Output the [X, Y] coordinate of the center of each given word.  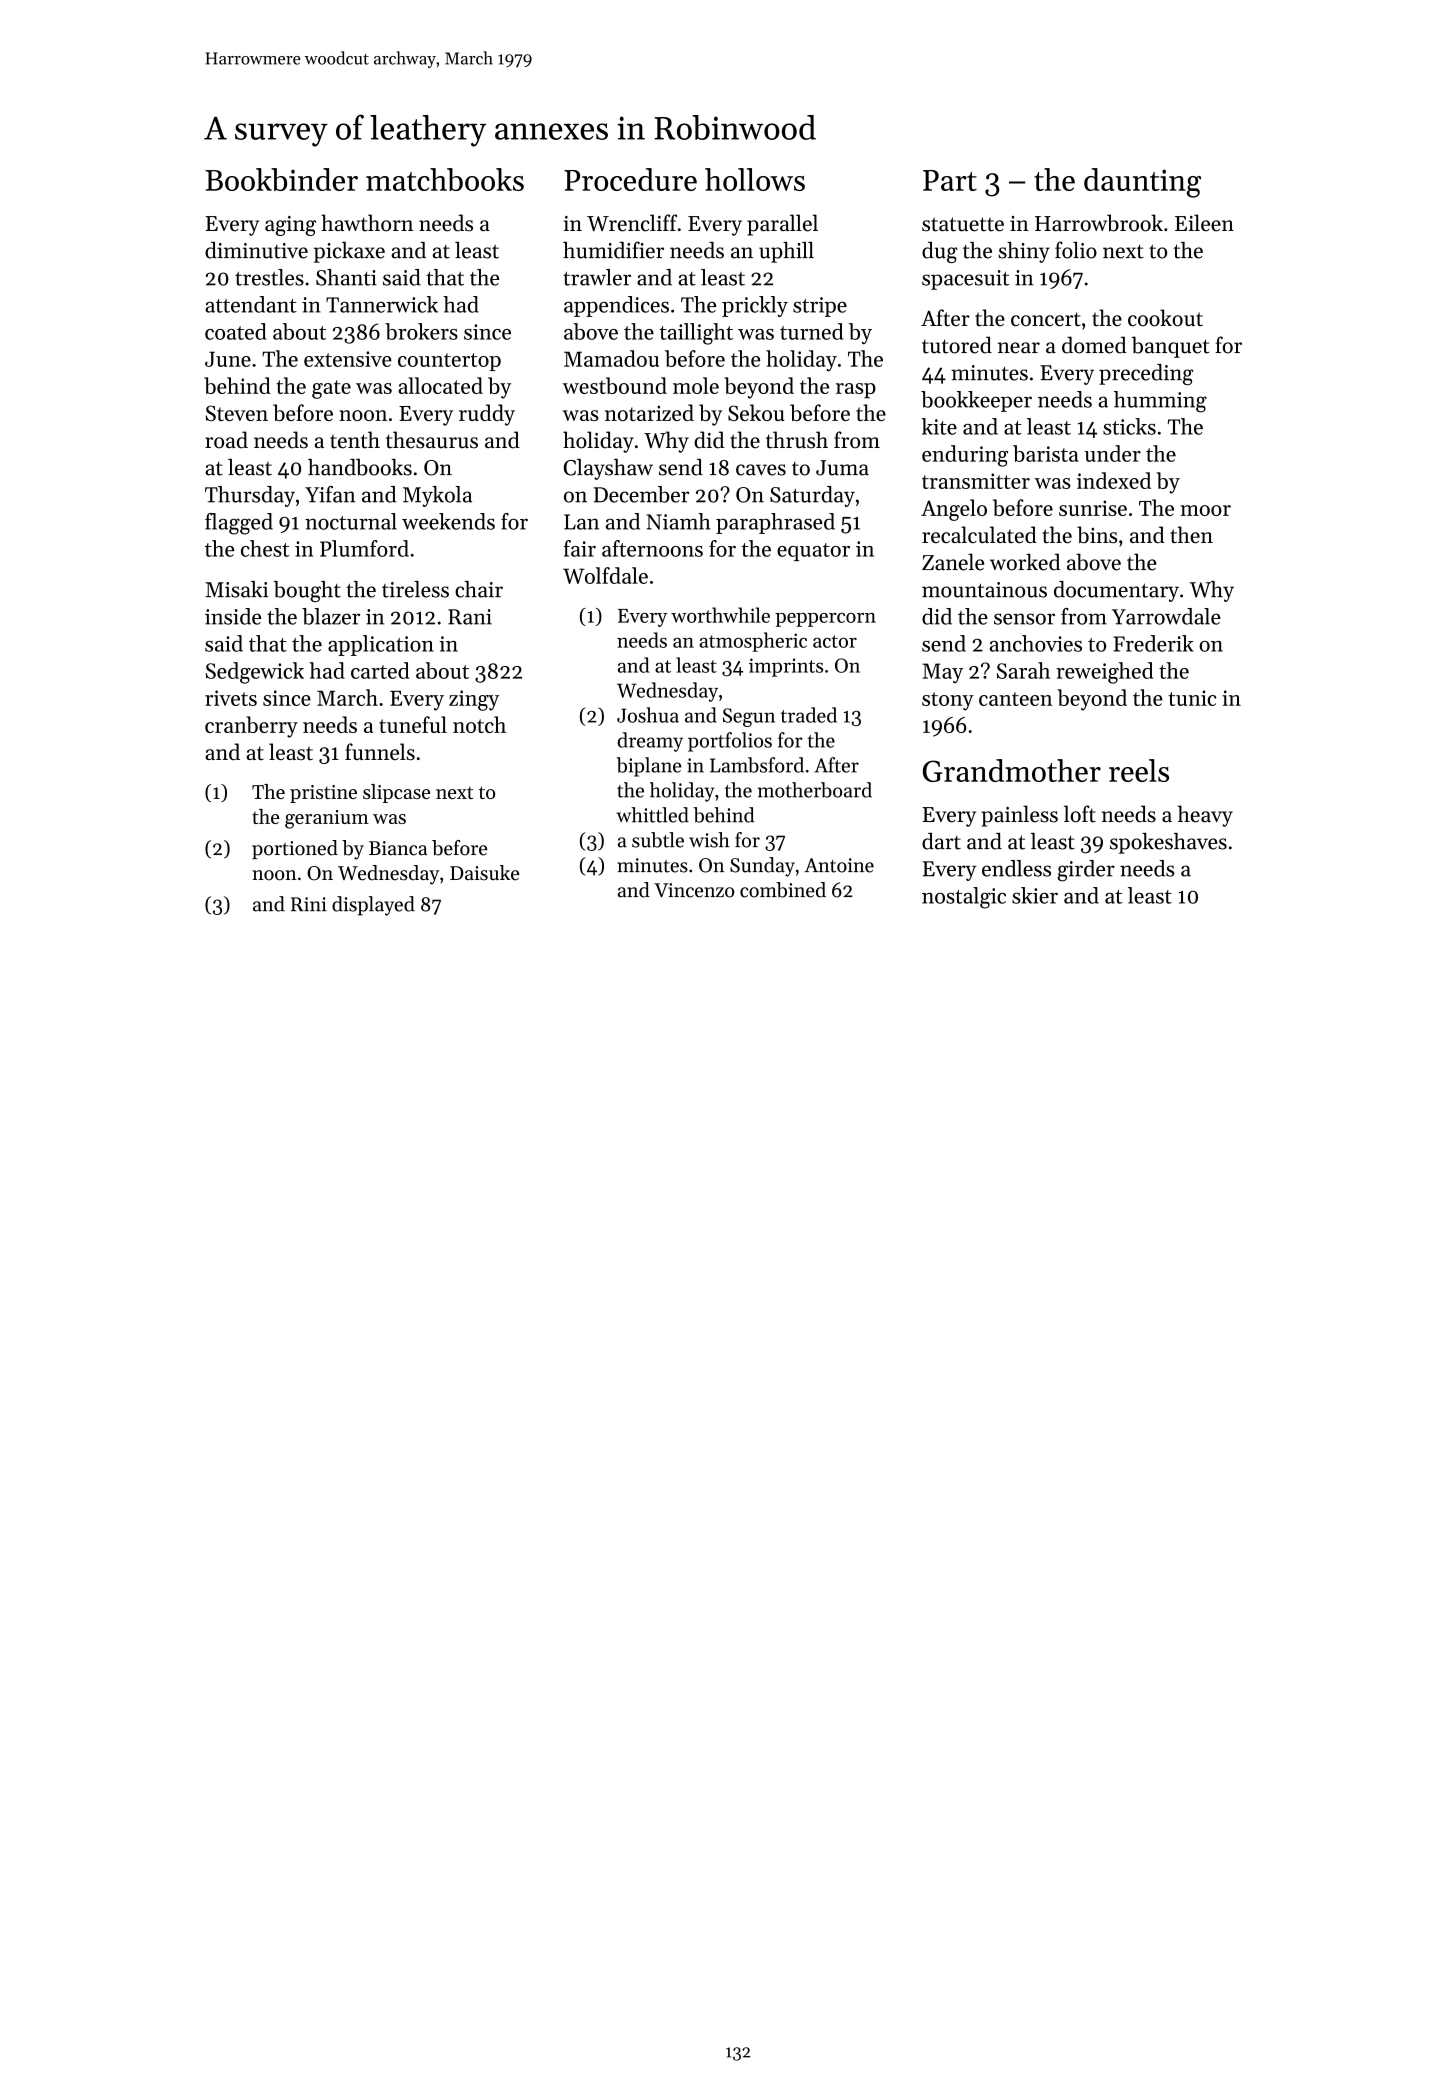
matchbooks [445, 179]
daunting [1142, 183]
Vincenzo [694, 890]
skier [1035, 895]
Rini [309, 904]
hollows [755, 179]
